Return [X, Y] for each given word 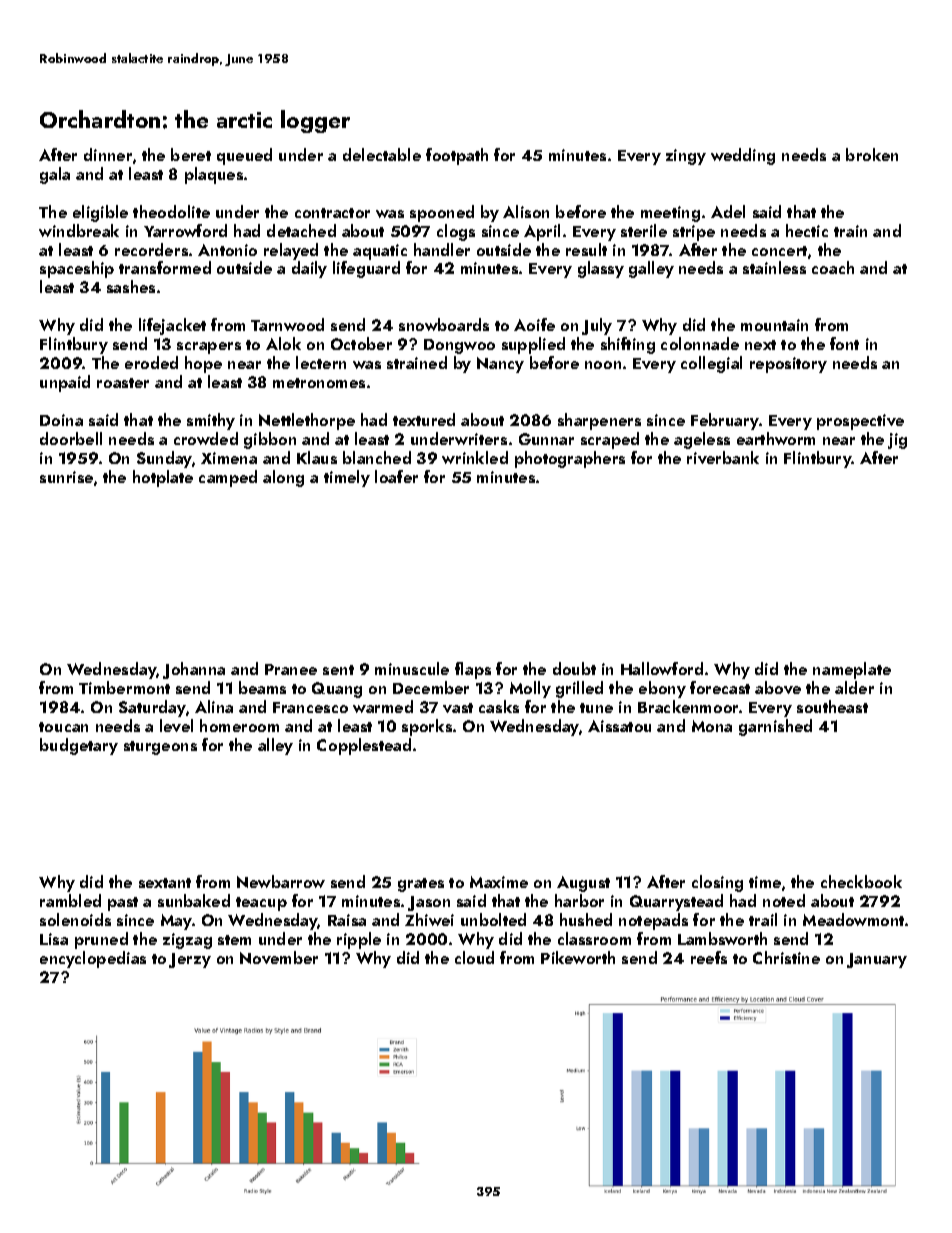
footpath [457, 156]
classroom [594, 938]
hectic [807, 230]
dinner [108, 154]
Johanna [194, 670]
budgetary [79, 746]
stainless [774, 267]
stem [234, 940]
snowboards [444, 324]
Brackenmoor [688, 706]
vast [458, 708]
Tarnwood [287, 324]
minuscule [412, 668]
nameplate [852, 670]
